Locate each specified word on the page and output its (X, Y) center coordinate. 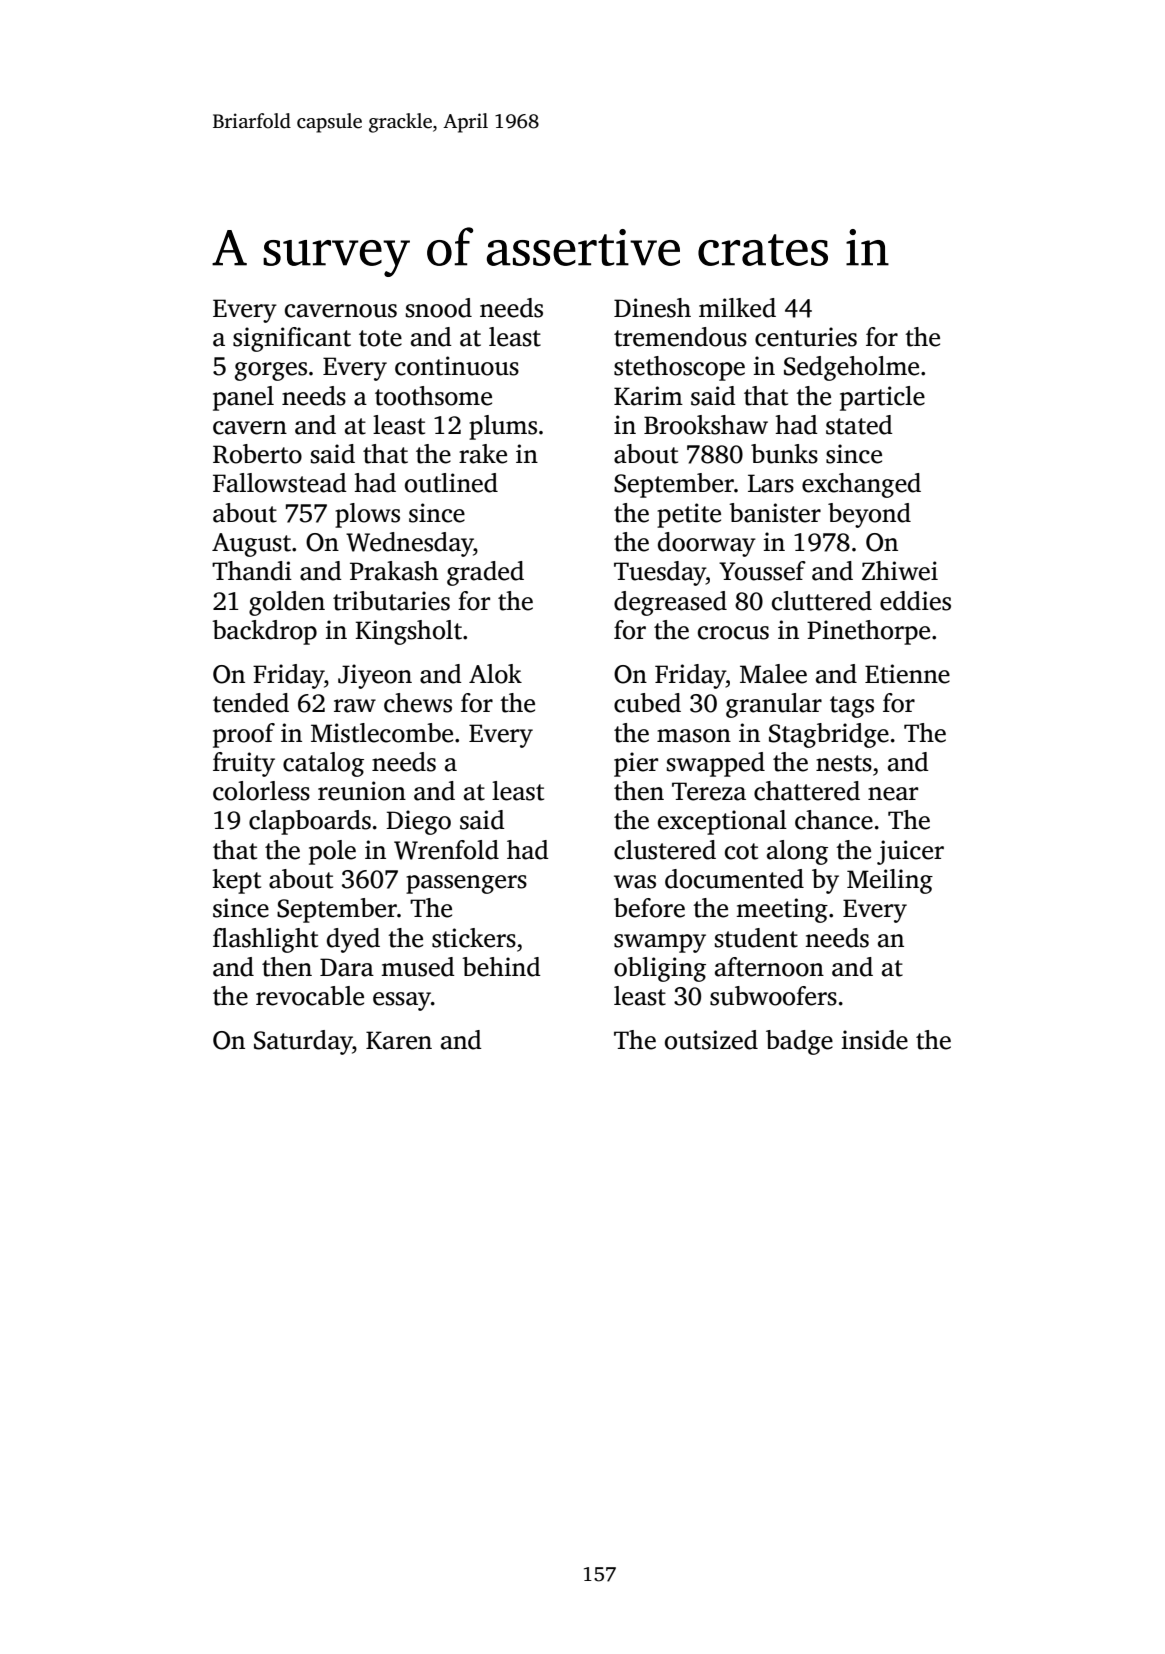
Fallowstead (280, 483)
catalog (323, 764)
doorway (707, 544)
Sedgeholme (851, 368)
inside (875, 1040)
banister (775, 513)
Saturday (303, 1042)
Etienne (907, 674)
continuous (457, 366)
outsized (711, 1040)
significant (292, 339)
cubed (647, 703)
